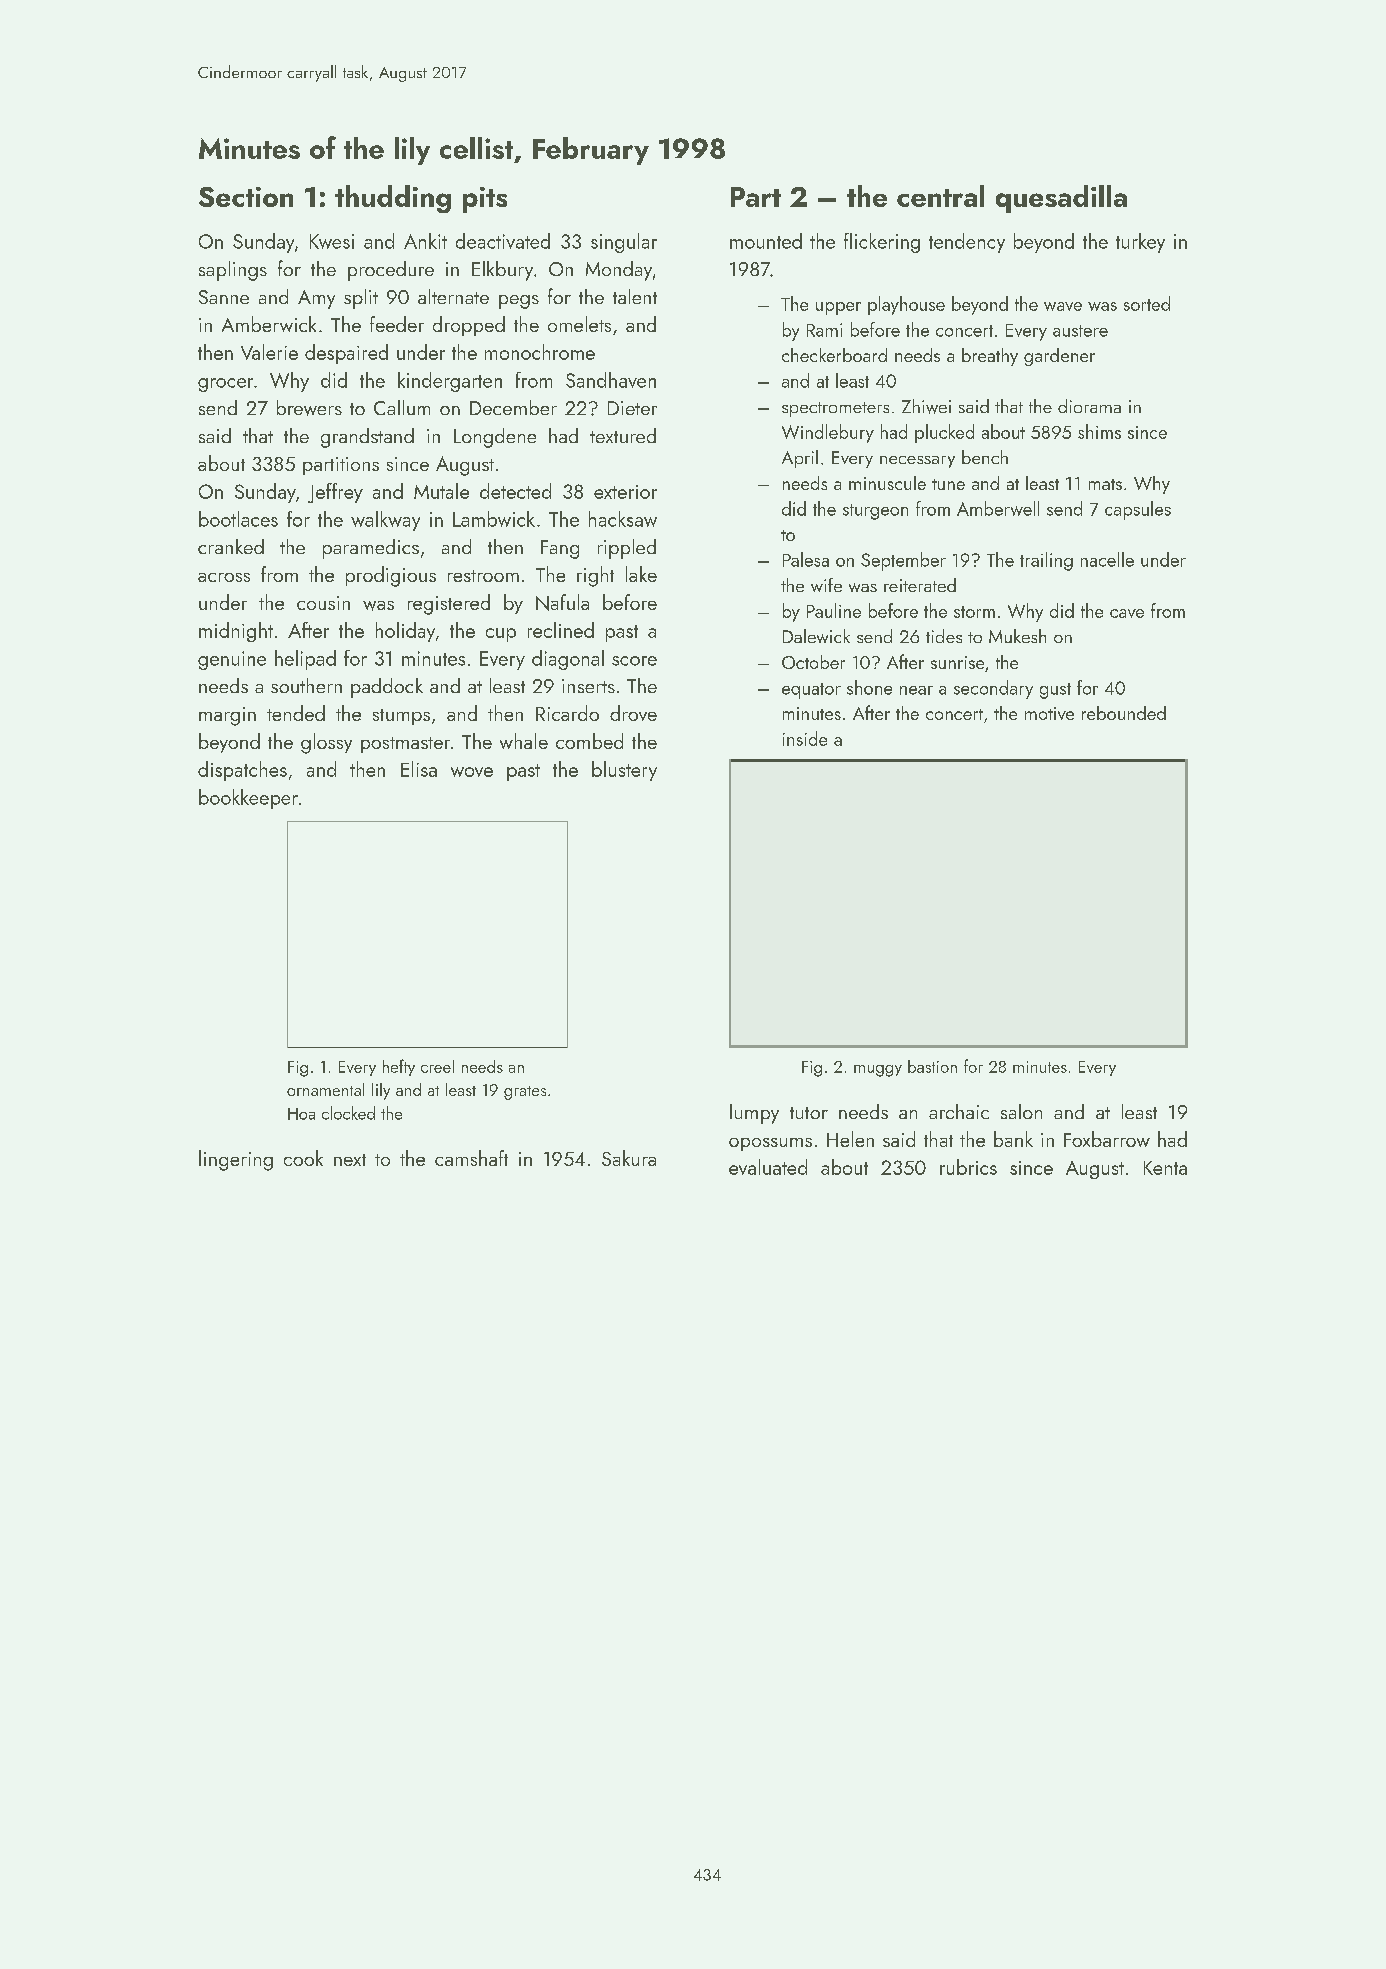 The width and height of the image is (1386, 1969). I want to click on paddock, so click(387, 688).
